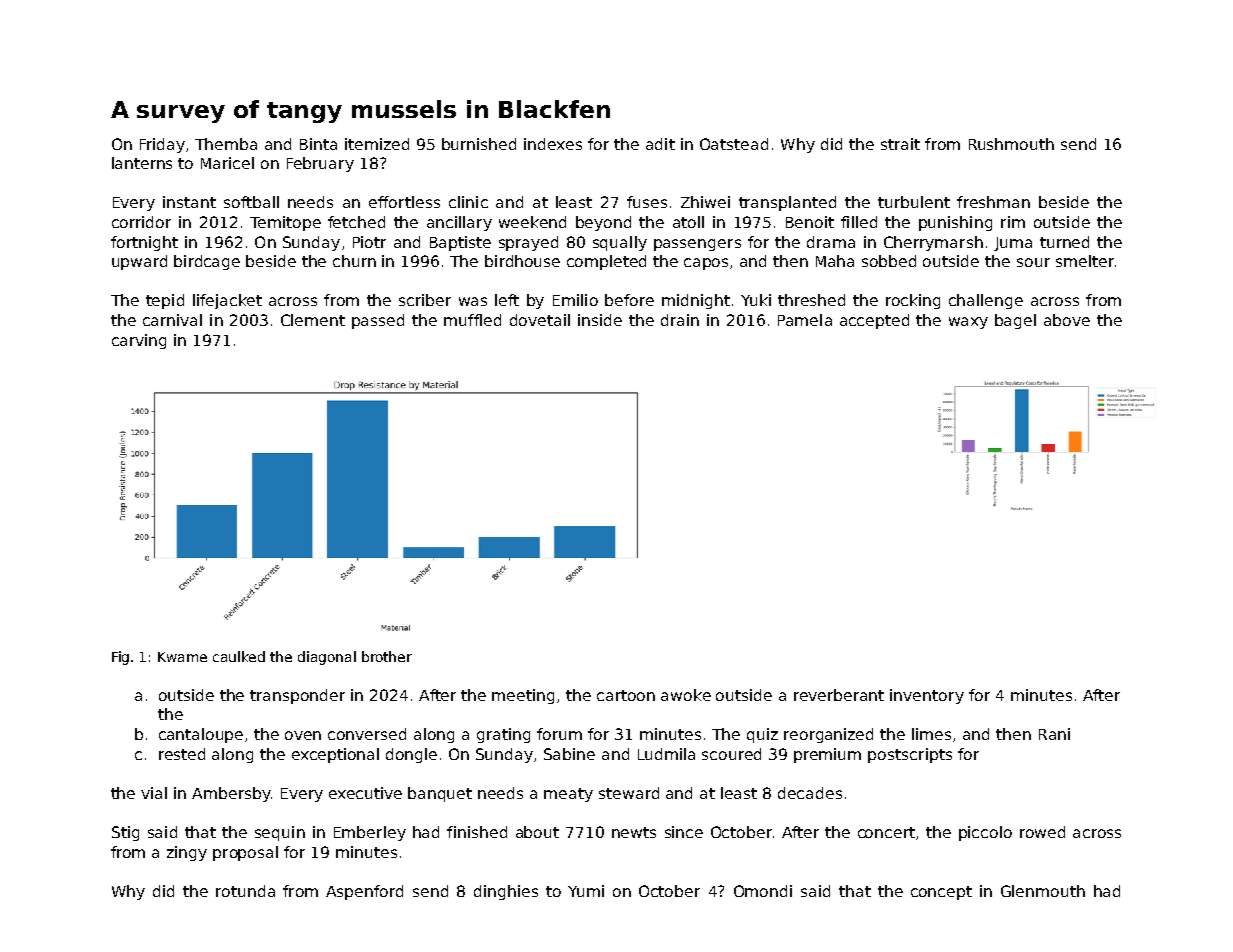 This screenshot has height=952, width=1233. What do you see at coordinates (568, 795) in the screenshot?
I see `meaty` at bounding box center [568, 795].
